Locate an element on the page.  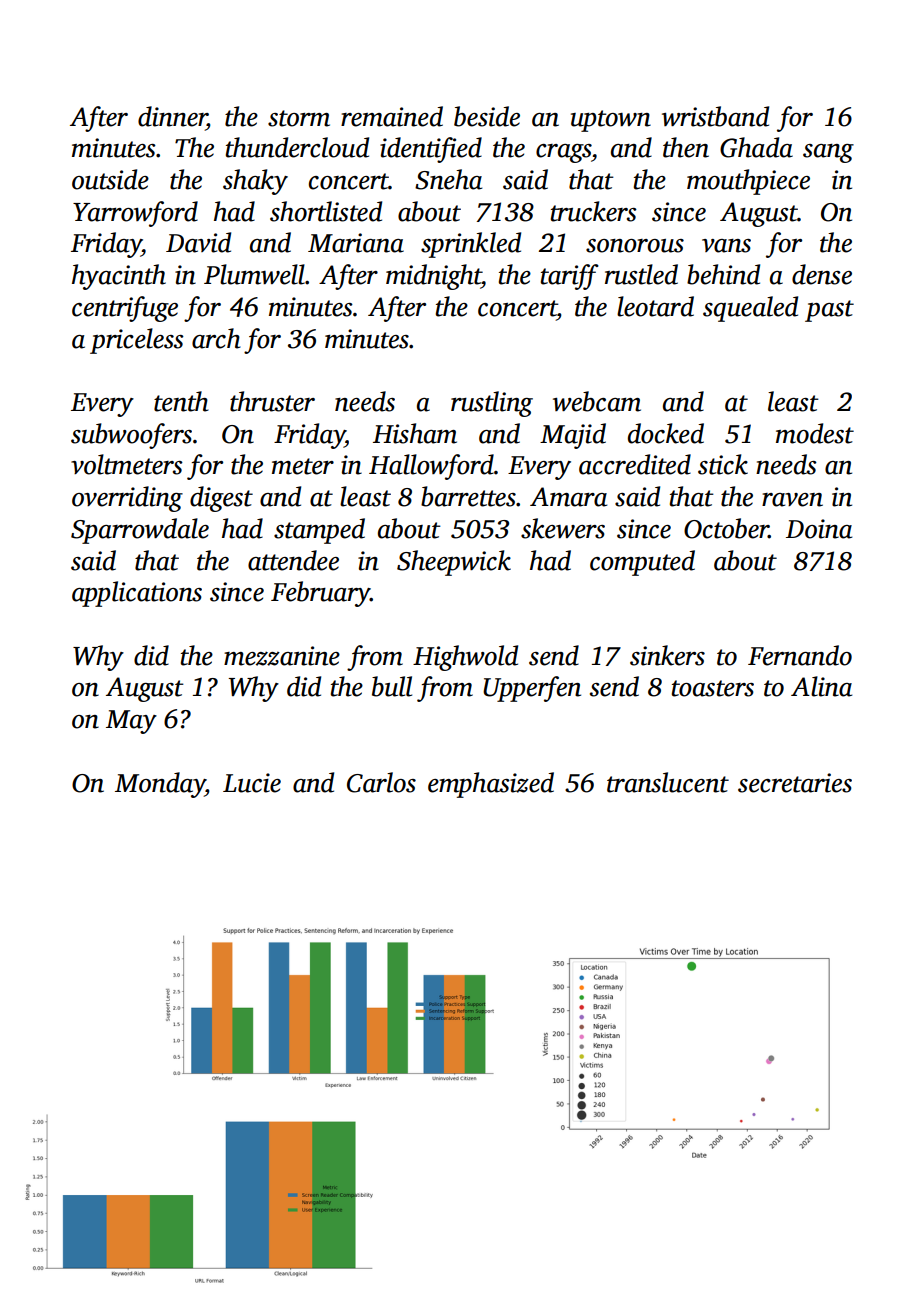
midnight is located at coordinates (433, 277).
